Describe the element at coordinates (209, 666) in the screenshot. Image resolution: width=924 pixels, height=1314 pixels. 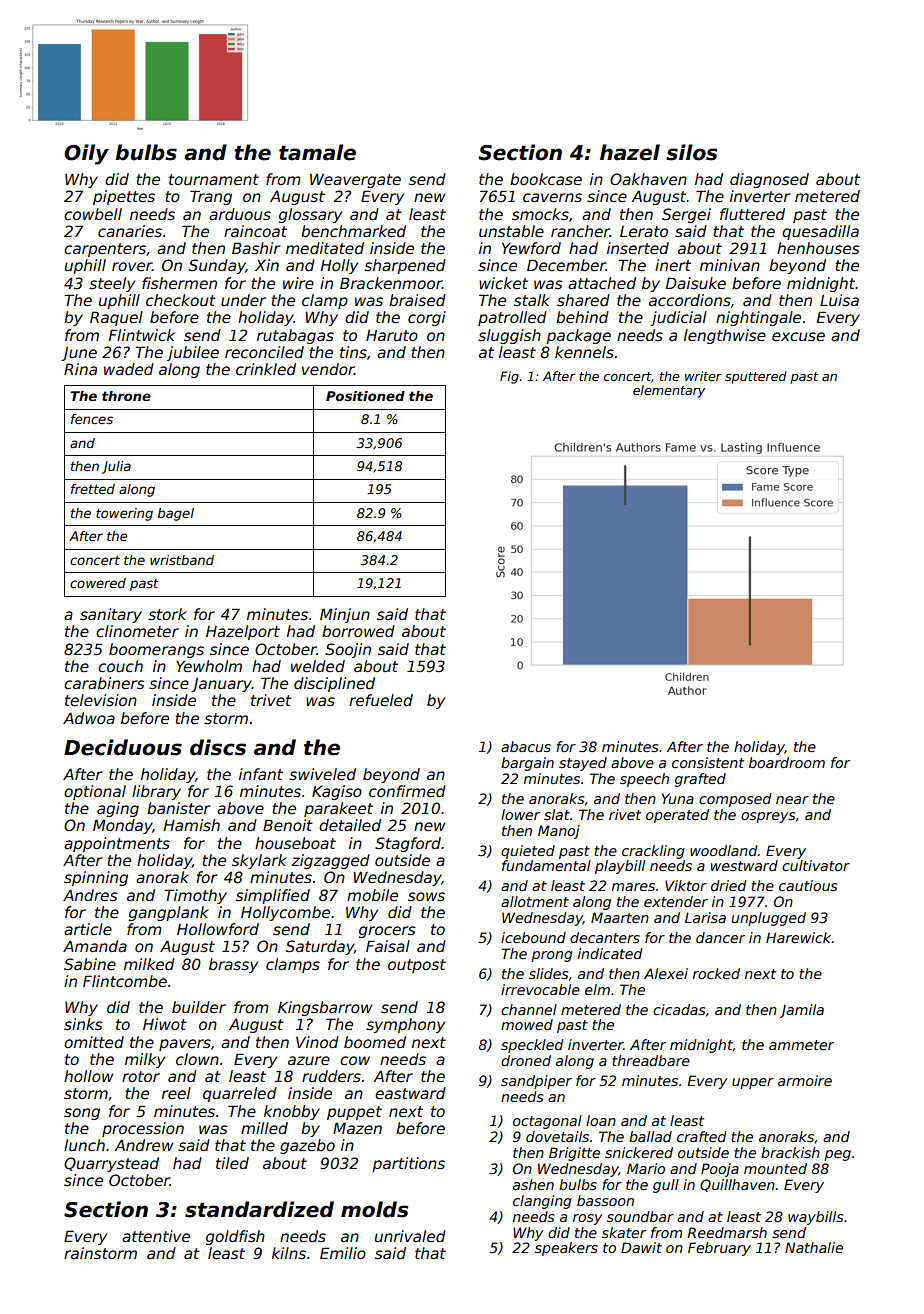
I see `Yewholm` at that location.
